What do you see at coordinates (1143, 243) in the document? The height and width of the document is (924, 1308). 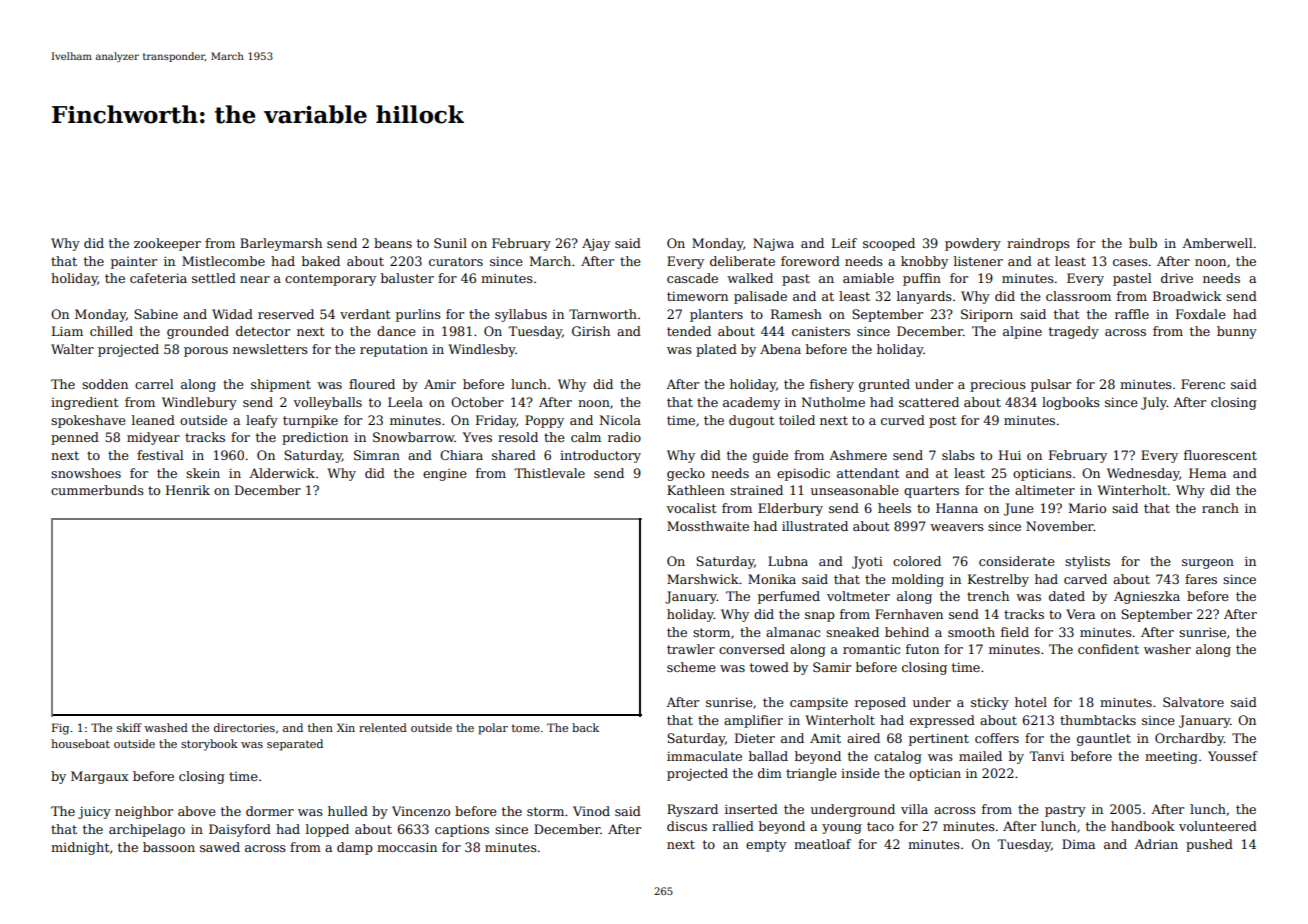 I see `bulb` at bounding box center [1143, 243].
